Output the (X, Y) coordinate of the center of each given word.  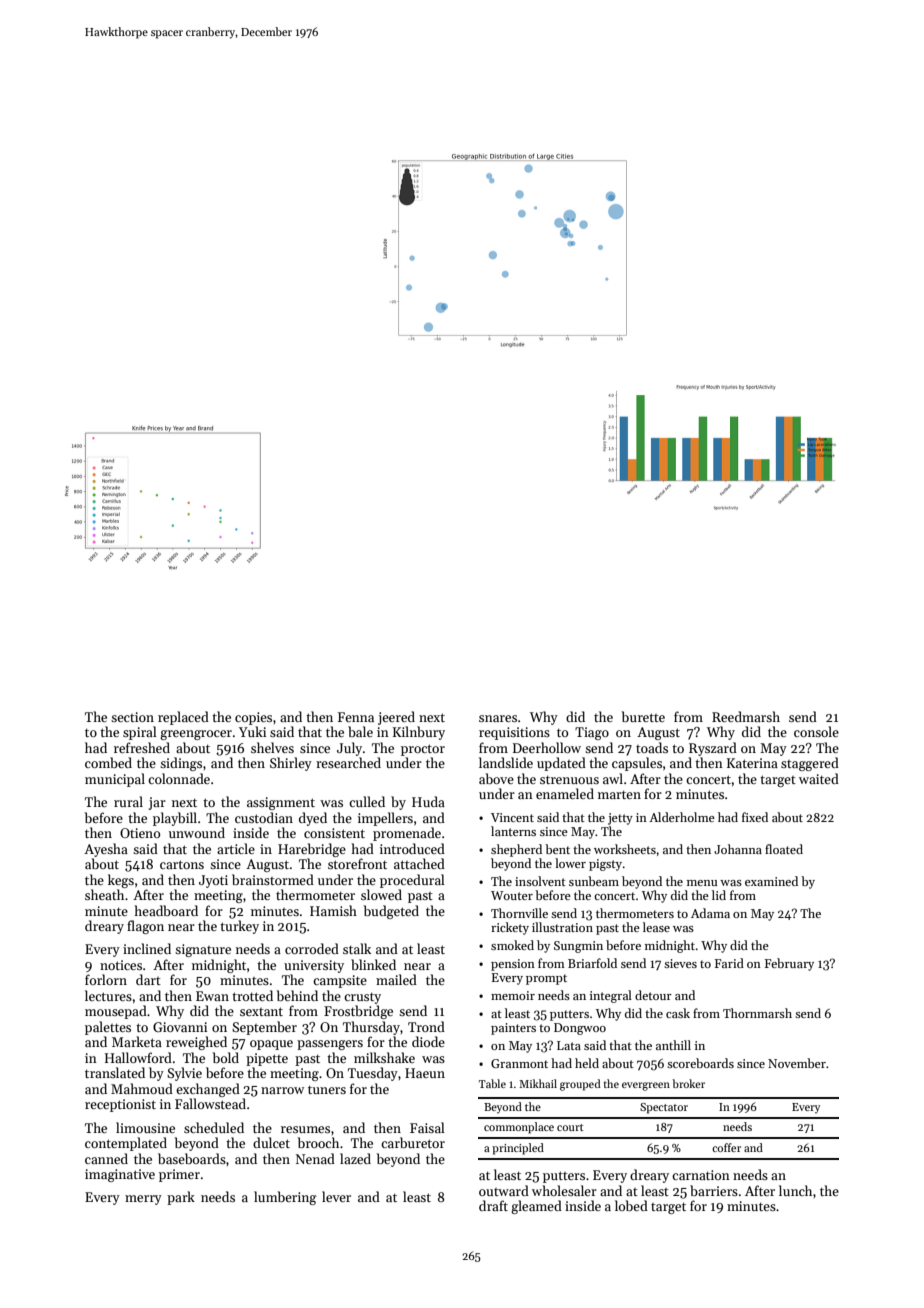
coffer (726, 1147)
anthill (673, 1045)
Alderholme (682, 817)
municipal (115, 780)
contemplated (126, 1144)
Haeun (425, 1073)
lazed (355, 1158)
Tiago (592, 733)
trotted (252, 995)
